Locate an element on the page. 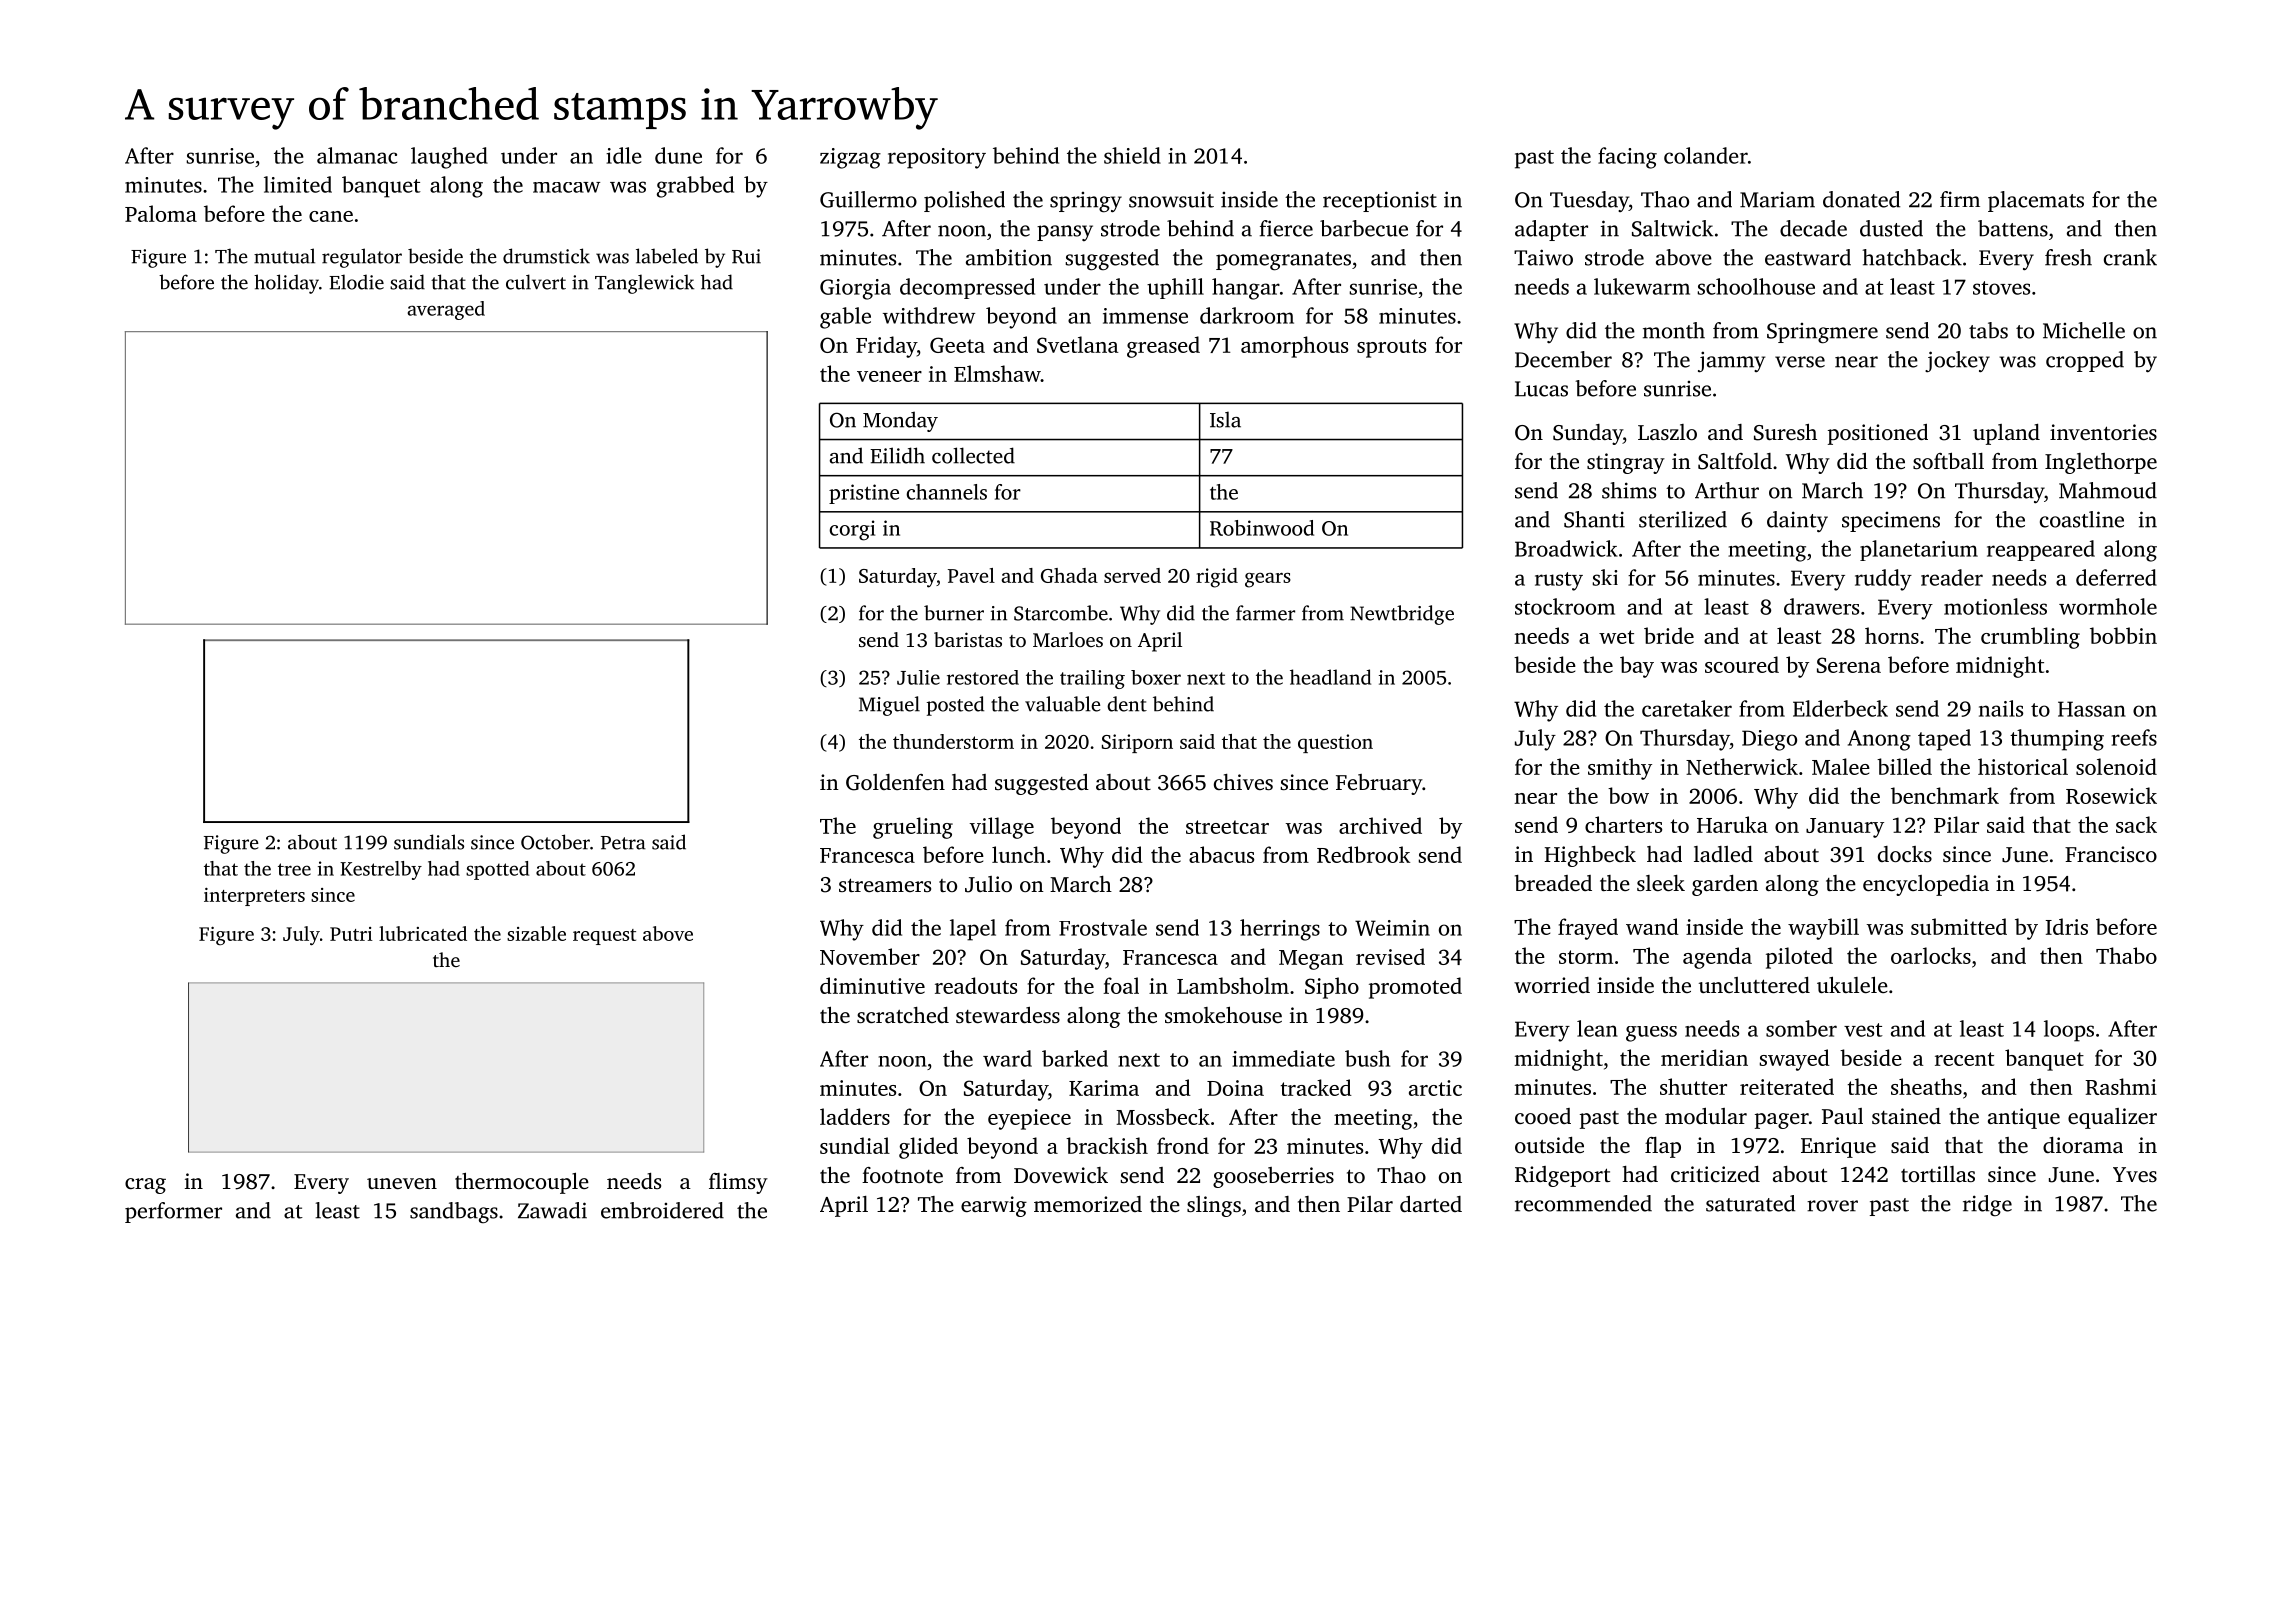  Mossbeck is located at coordinates (1163, 1116).
